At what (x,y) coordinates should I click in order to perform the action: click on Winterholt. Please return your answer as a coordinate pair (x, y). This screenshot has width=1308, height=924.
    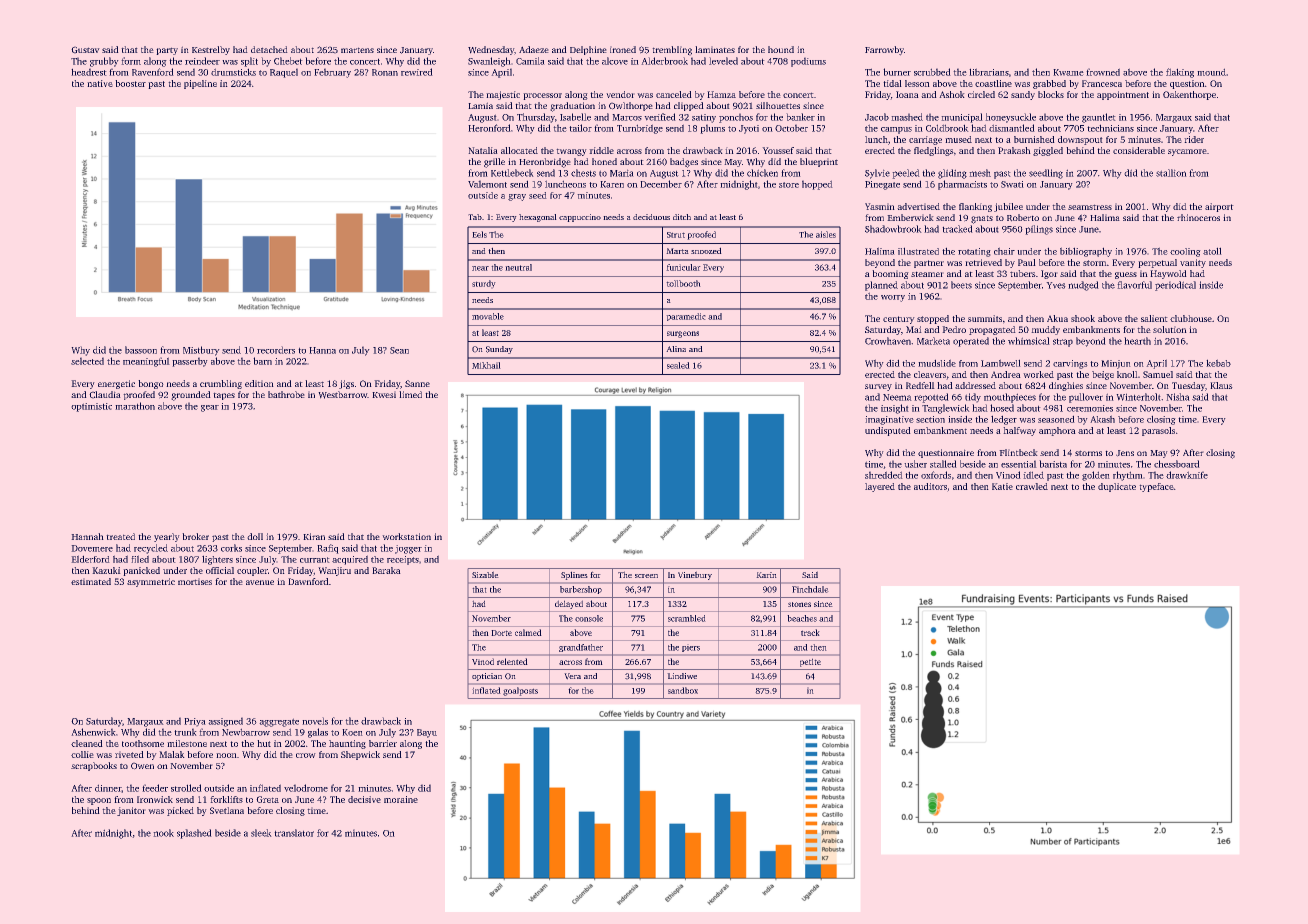
    Looking at the image, I should click on (1138, 397).
